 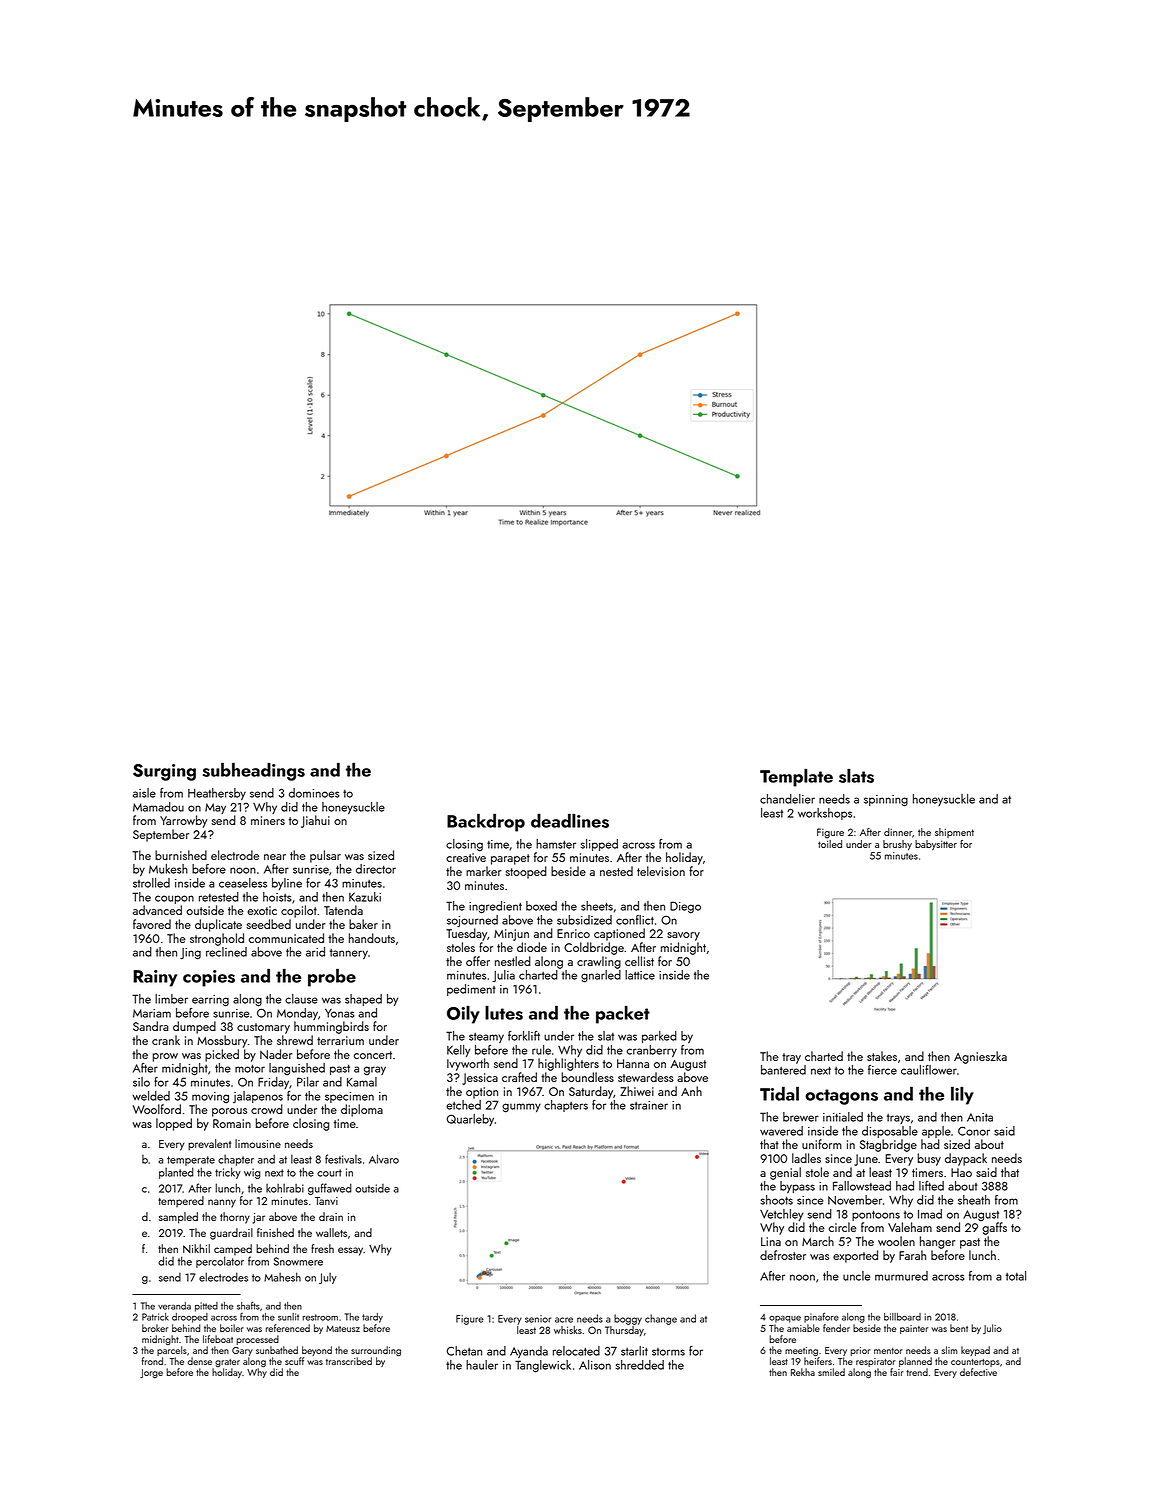 I want to click on essay, so click(x=350, y=1251).
